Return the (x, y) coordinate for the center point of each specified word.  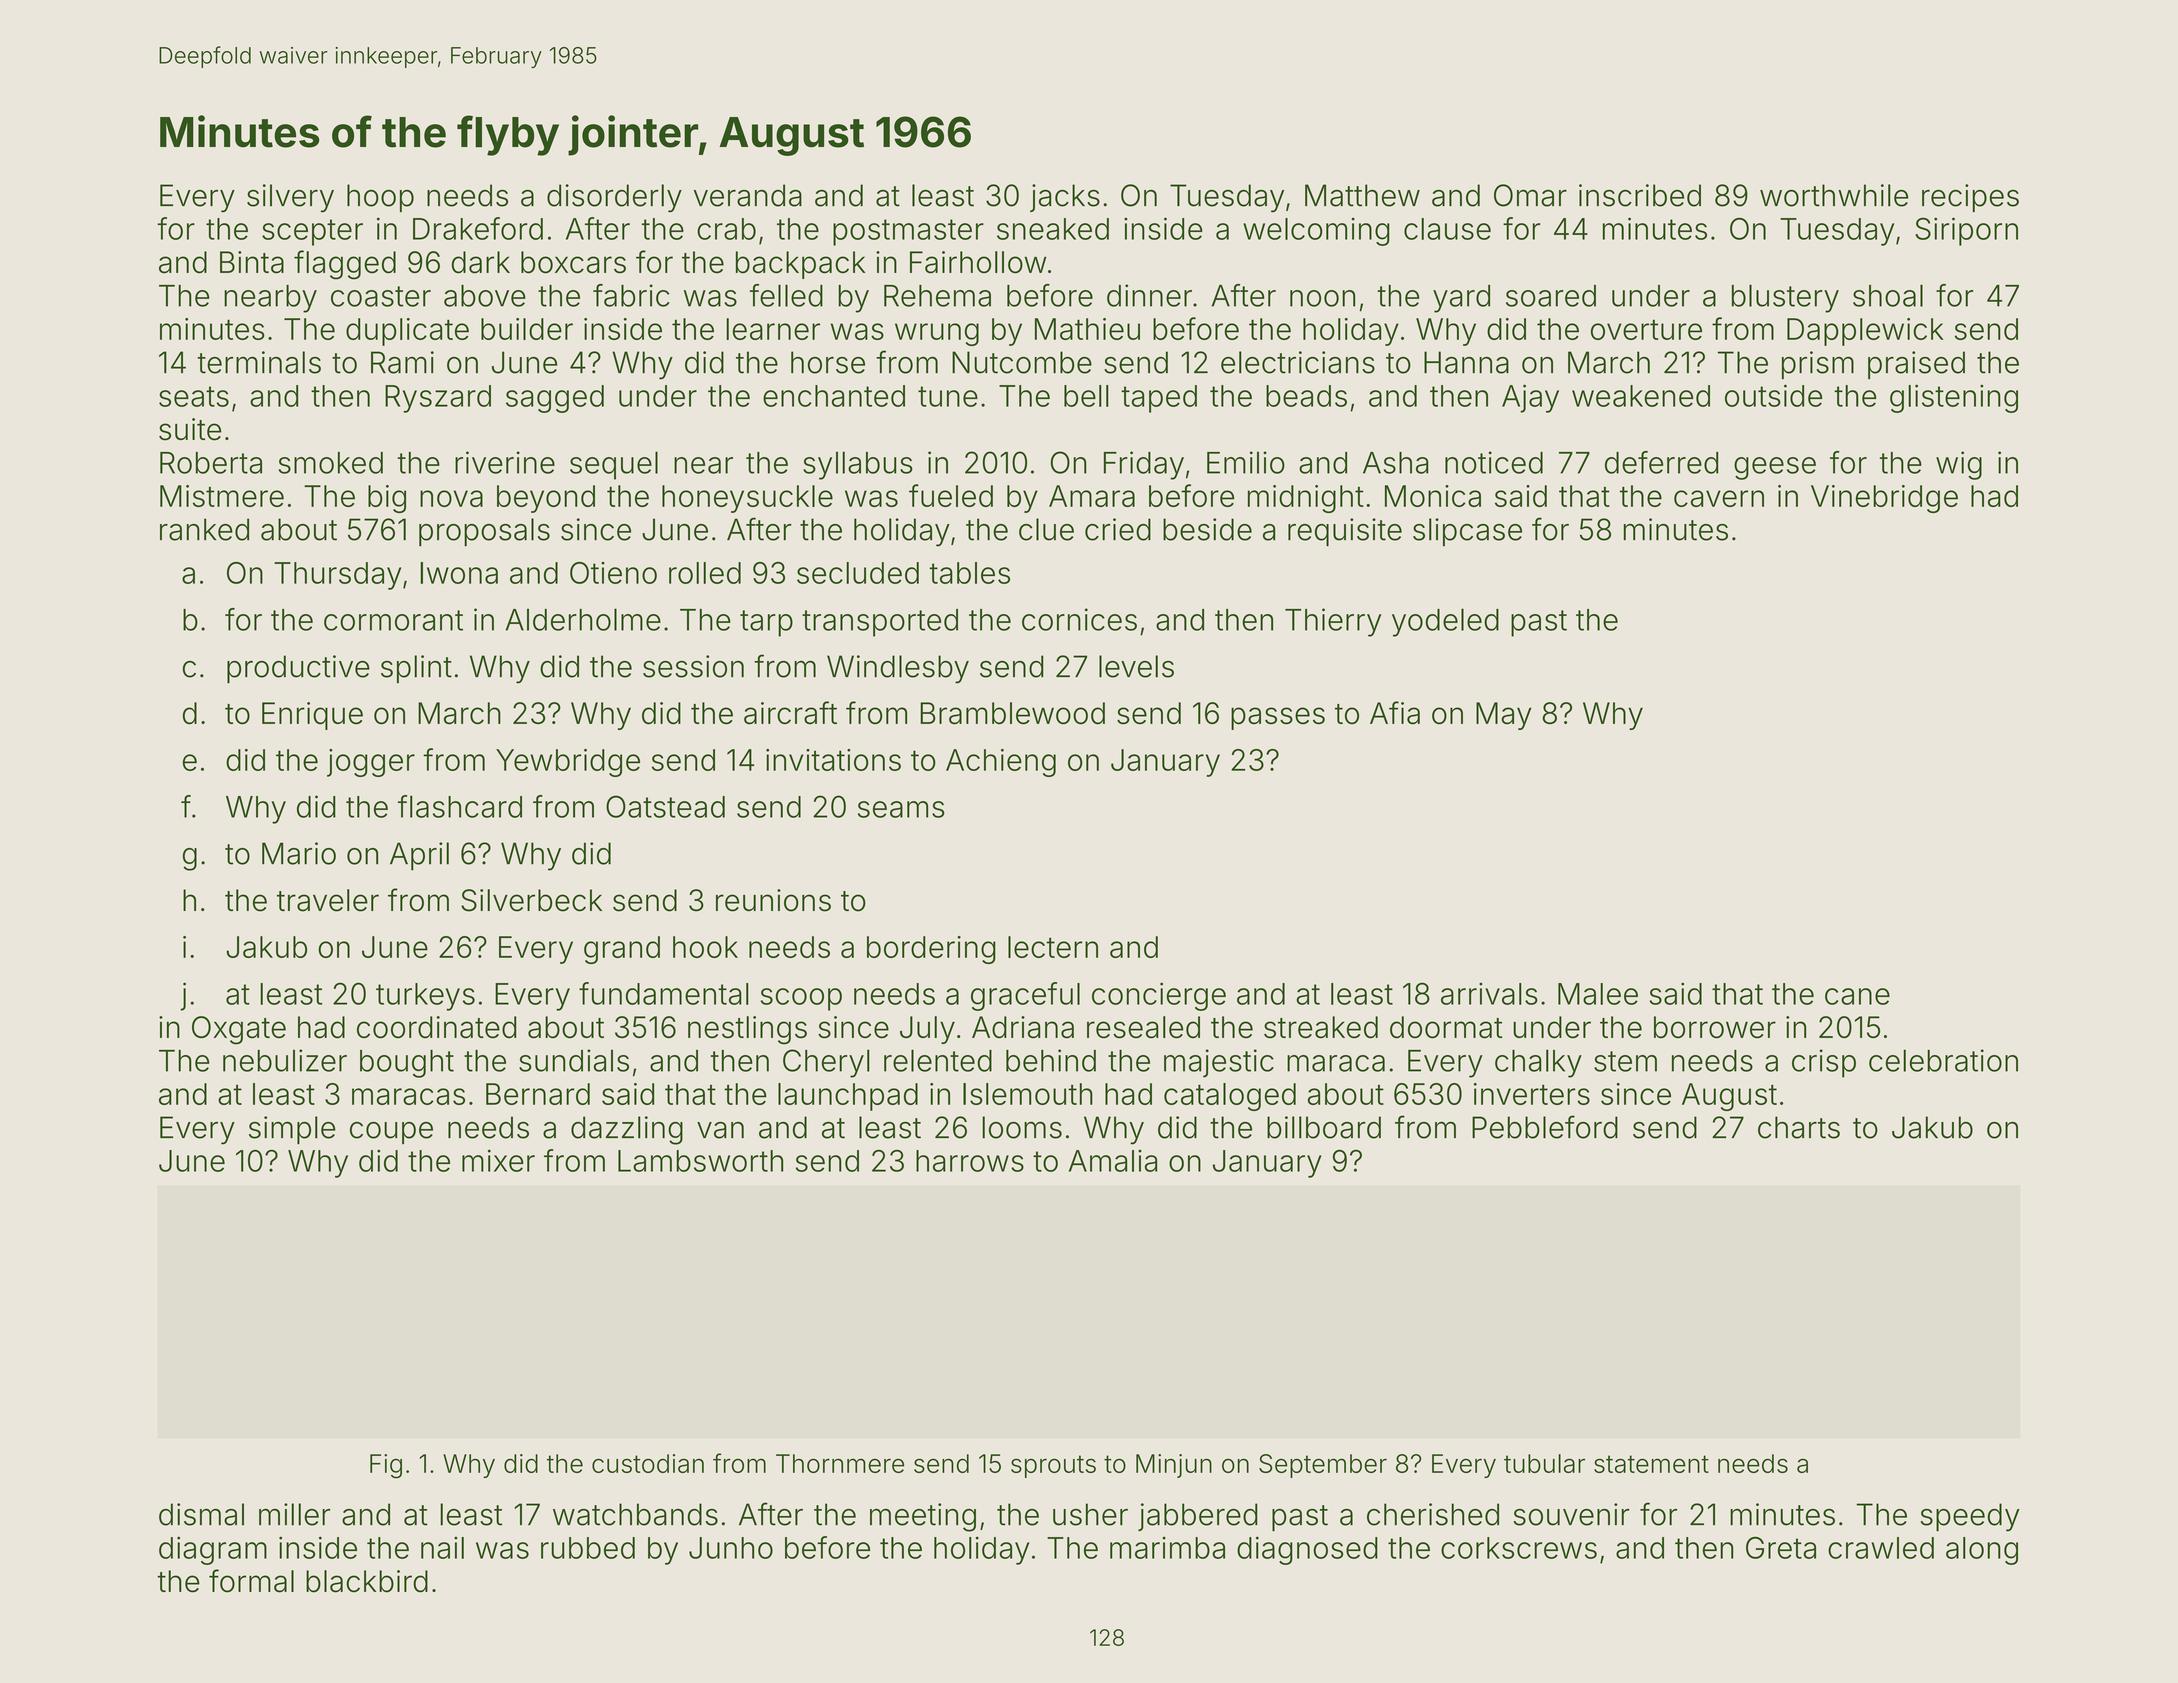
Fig (386, 1466)
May (1504, 716)
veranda (748, 195)
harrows (970, 1161)
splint (416, 669)
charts (1799, 1127)
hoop (380, 198)
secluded (858, 573)
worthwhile (1834, 195)
